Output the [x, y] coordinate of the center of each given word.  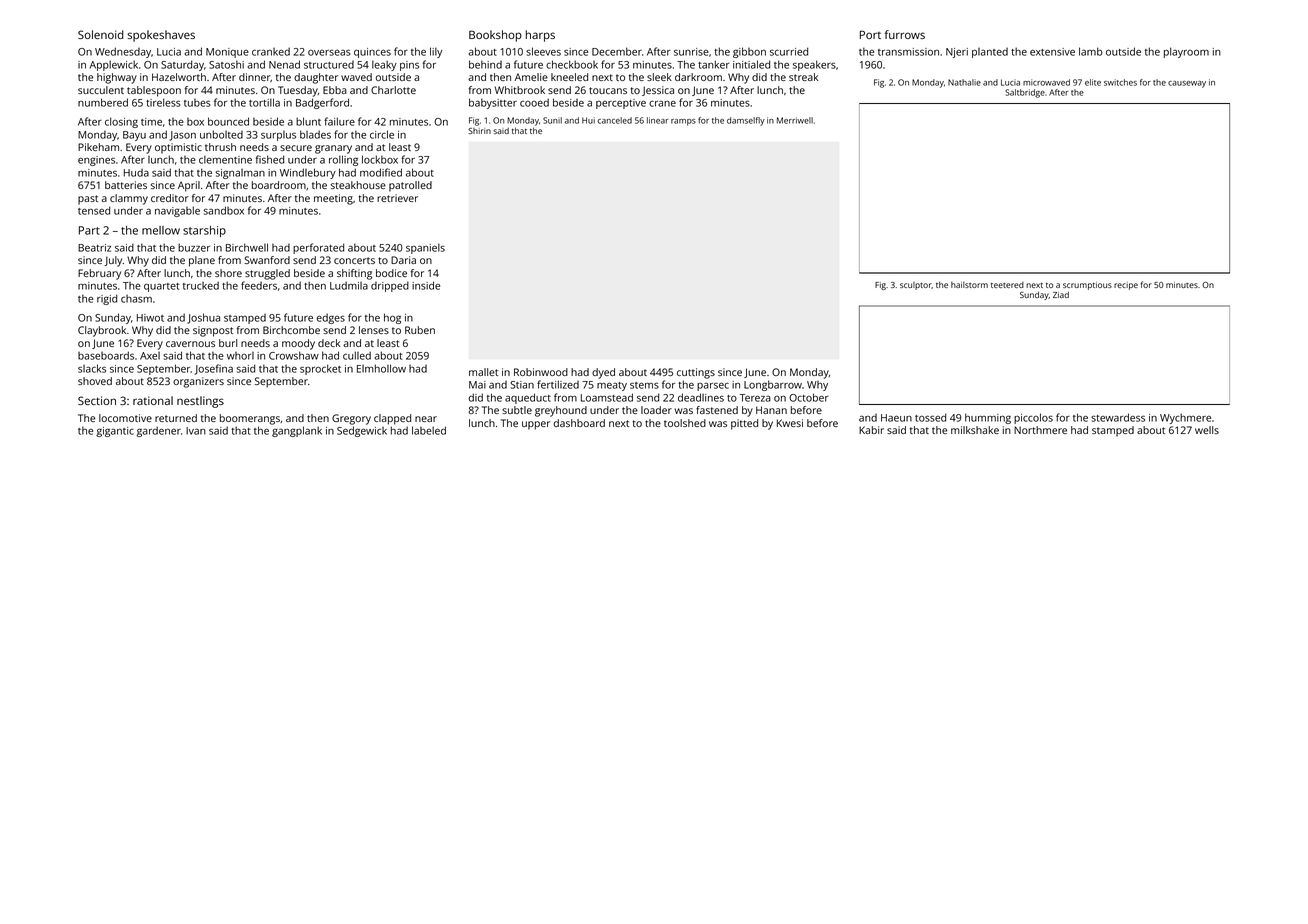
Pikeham [98, 147]
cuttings [696, 373]
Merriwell [795, 120]
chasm [136, 299]
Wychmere [1185, 418]
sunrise [691, 52]
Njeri [957, 53]
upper [536, 425]
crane [662, 103]
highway [117, 78]
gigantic [115, 432]
